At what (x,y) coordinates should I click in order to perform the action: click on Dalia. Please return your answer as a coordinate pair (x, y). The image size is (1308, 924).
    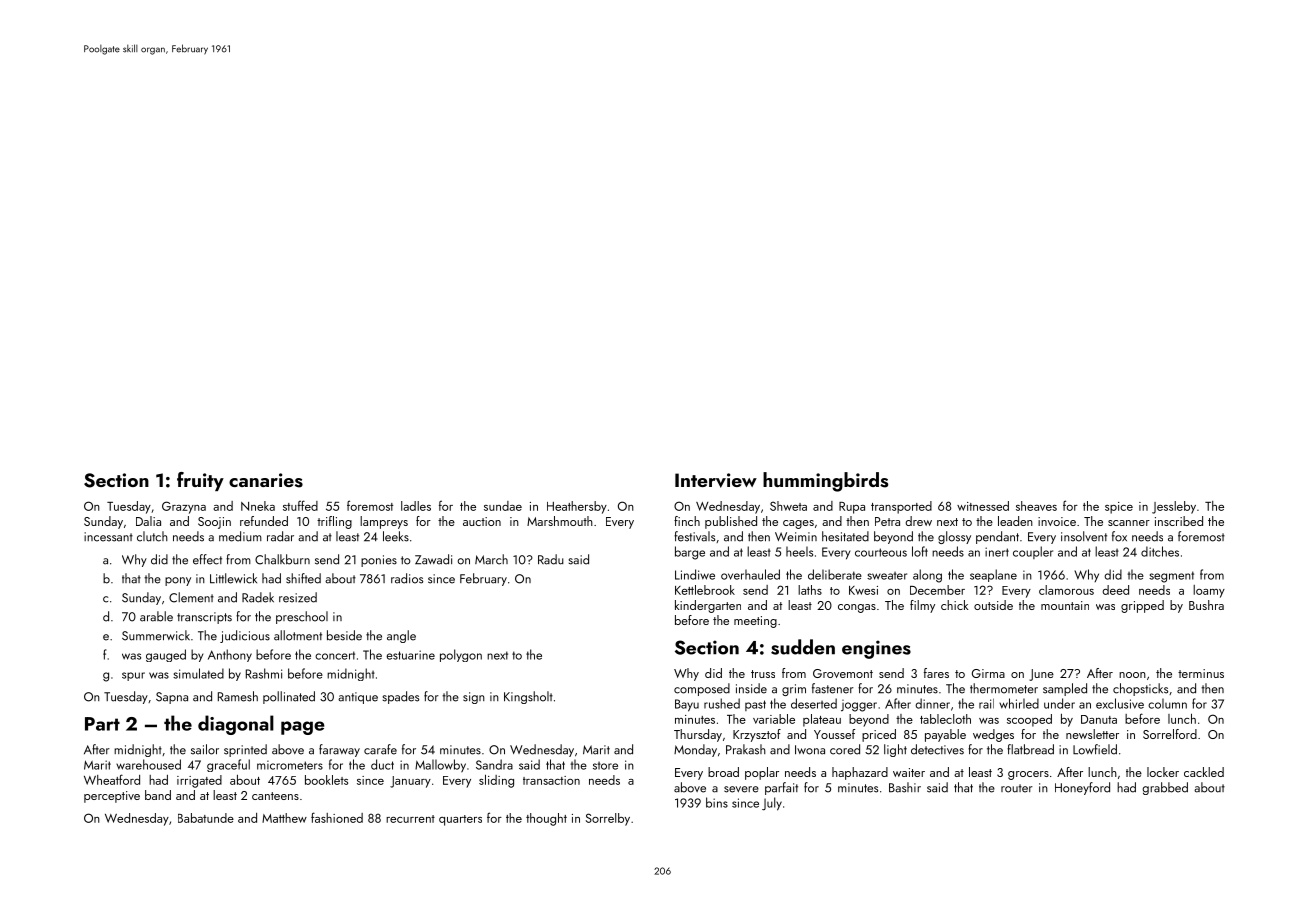
    Looking at the image, I should click on (148, 521).
